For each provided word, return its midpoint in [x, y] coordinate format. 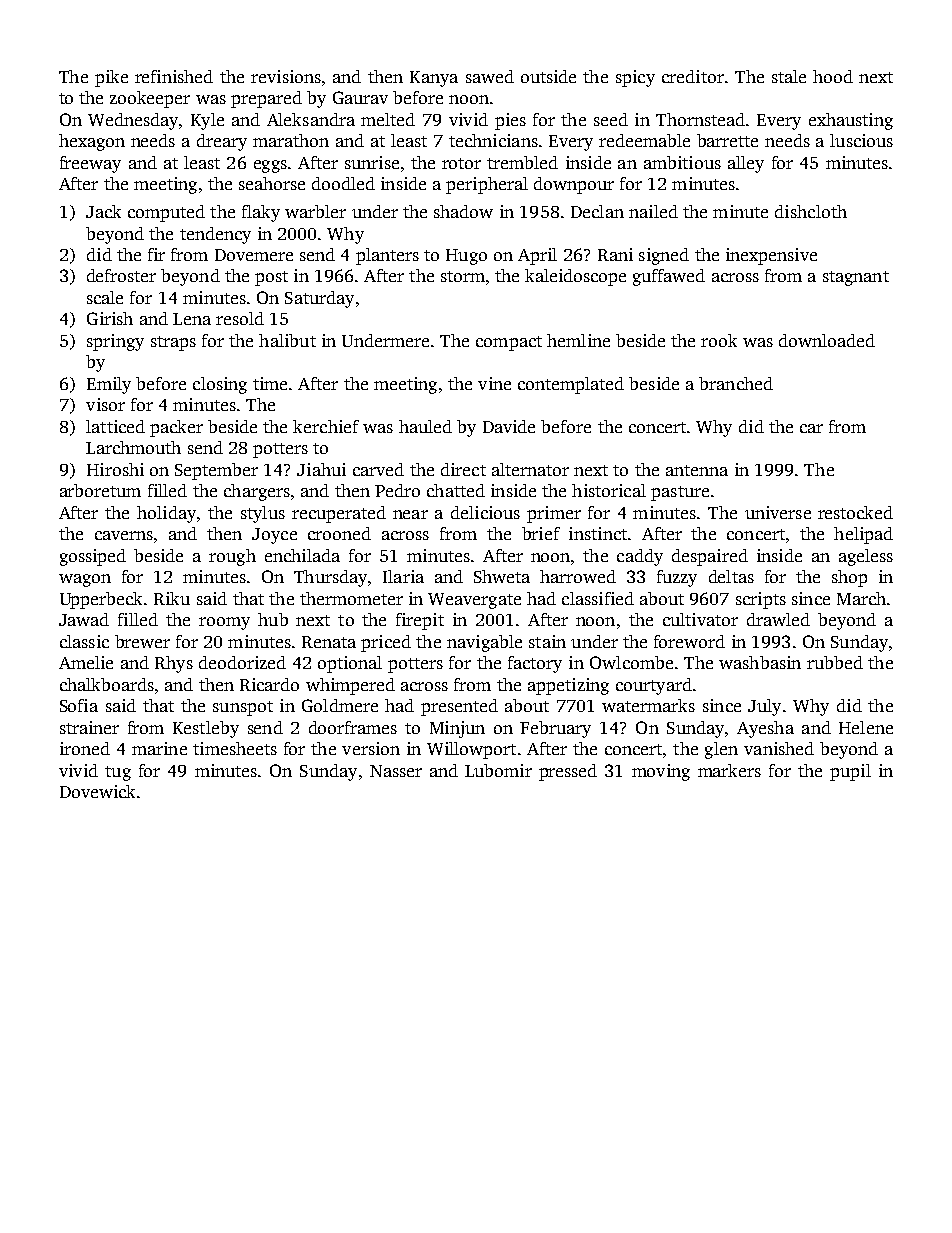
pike [111, 78]
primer [554, 514]
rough [232, 557]
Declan [597, 211]
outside [548, 76]
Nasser [396, 771]
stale [789, 76]
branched [736, 383]
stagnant [856, 278]
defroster [121, 275]
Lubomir [498, 770]
